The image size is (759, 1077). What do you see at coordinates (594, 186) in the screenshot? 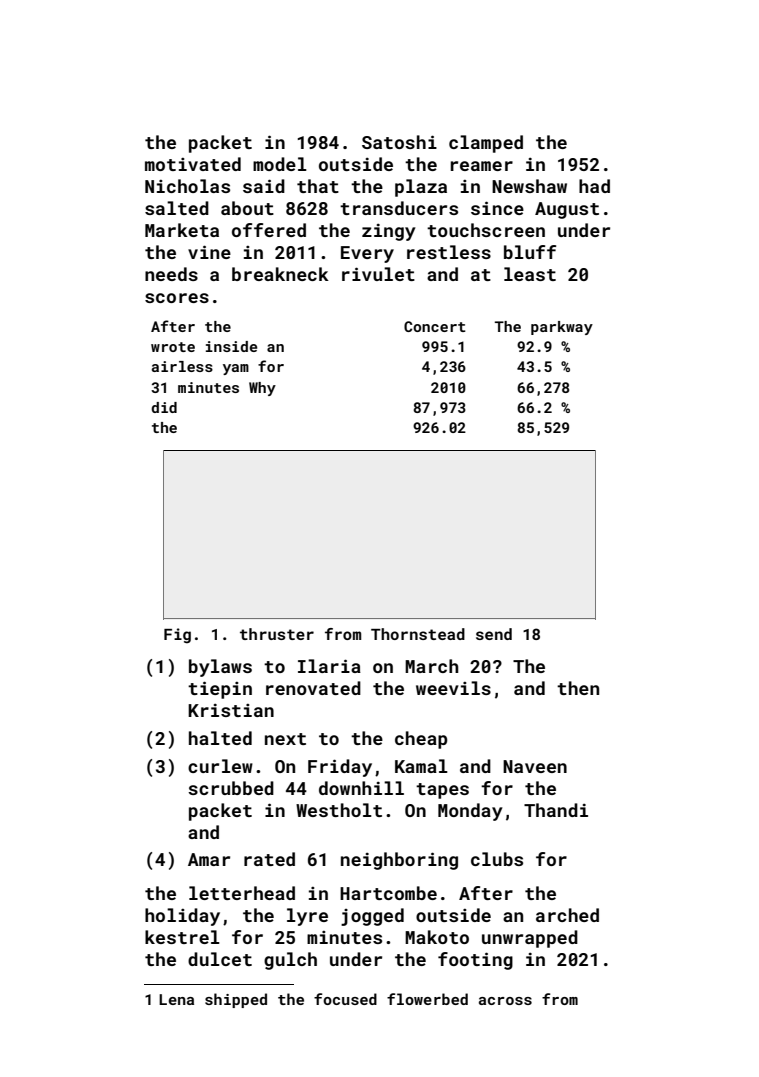
I see `had` at bounding box center [594, 186].
